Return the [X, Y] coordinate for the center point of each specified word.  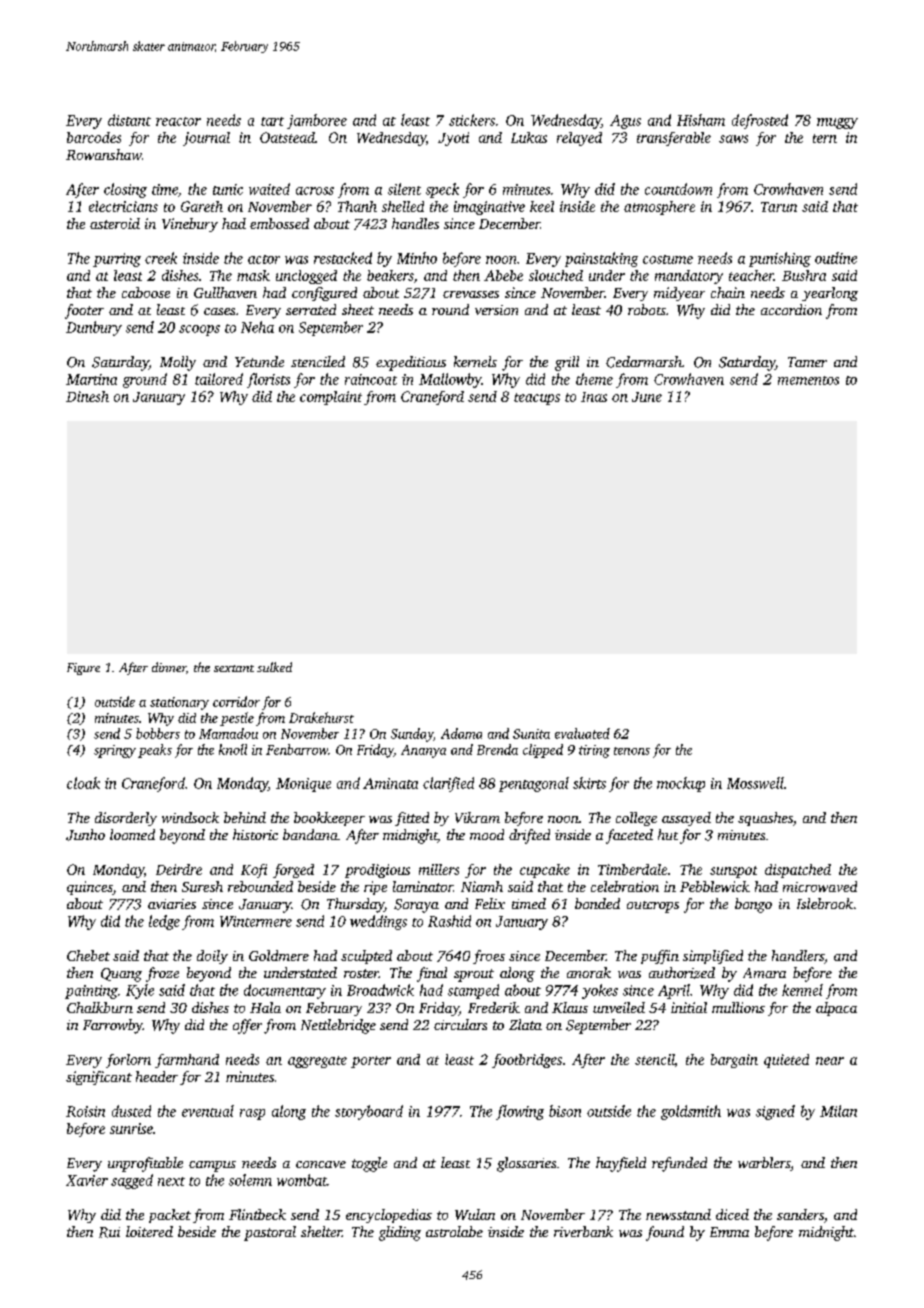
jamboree [317, 121]
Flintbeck [257, 1214]
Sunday [412, 735]
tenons [632, 751]
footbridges [527, 1061]
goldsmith [691, 1112]
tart [272, 121]
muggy [837, 123]
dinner [169, 667]
